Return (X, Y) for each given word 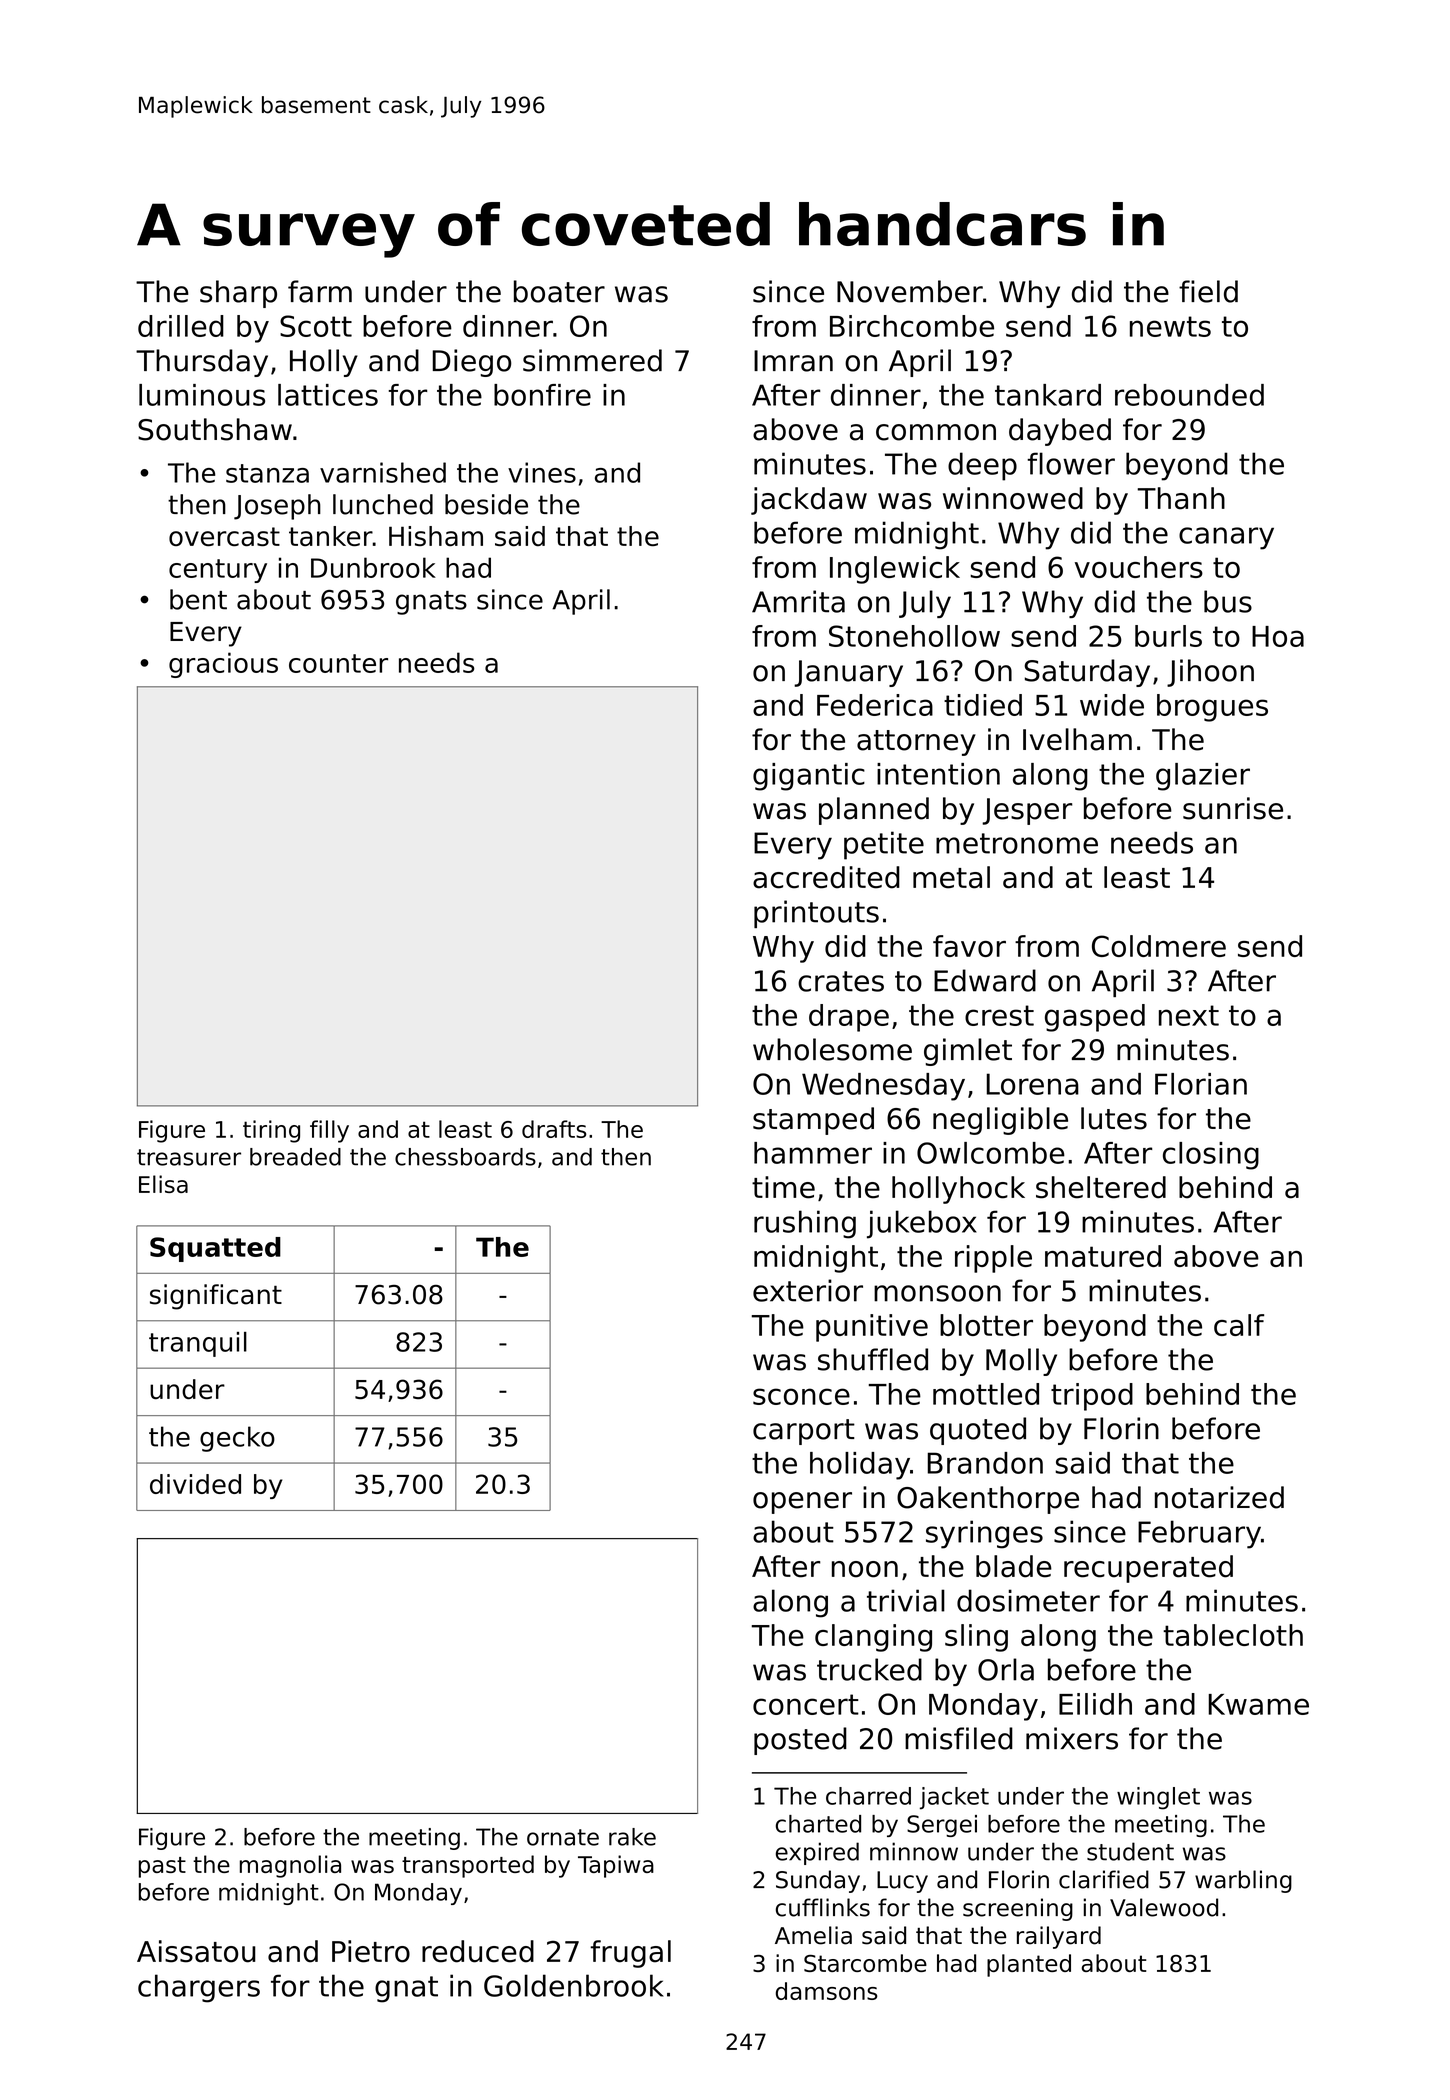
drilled (181, 326)
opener (802, 1503)
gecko (237, 1439)
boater (559, 291)
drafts (554, 1129)
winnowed (1013, 498)
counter (338, 663)
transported (468, 1866)
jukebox (922, 1224)
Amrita (798, 601)
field (1208, 291)
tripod (1092, 1397)
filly (329, 1131)
